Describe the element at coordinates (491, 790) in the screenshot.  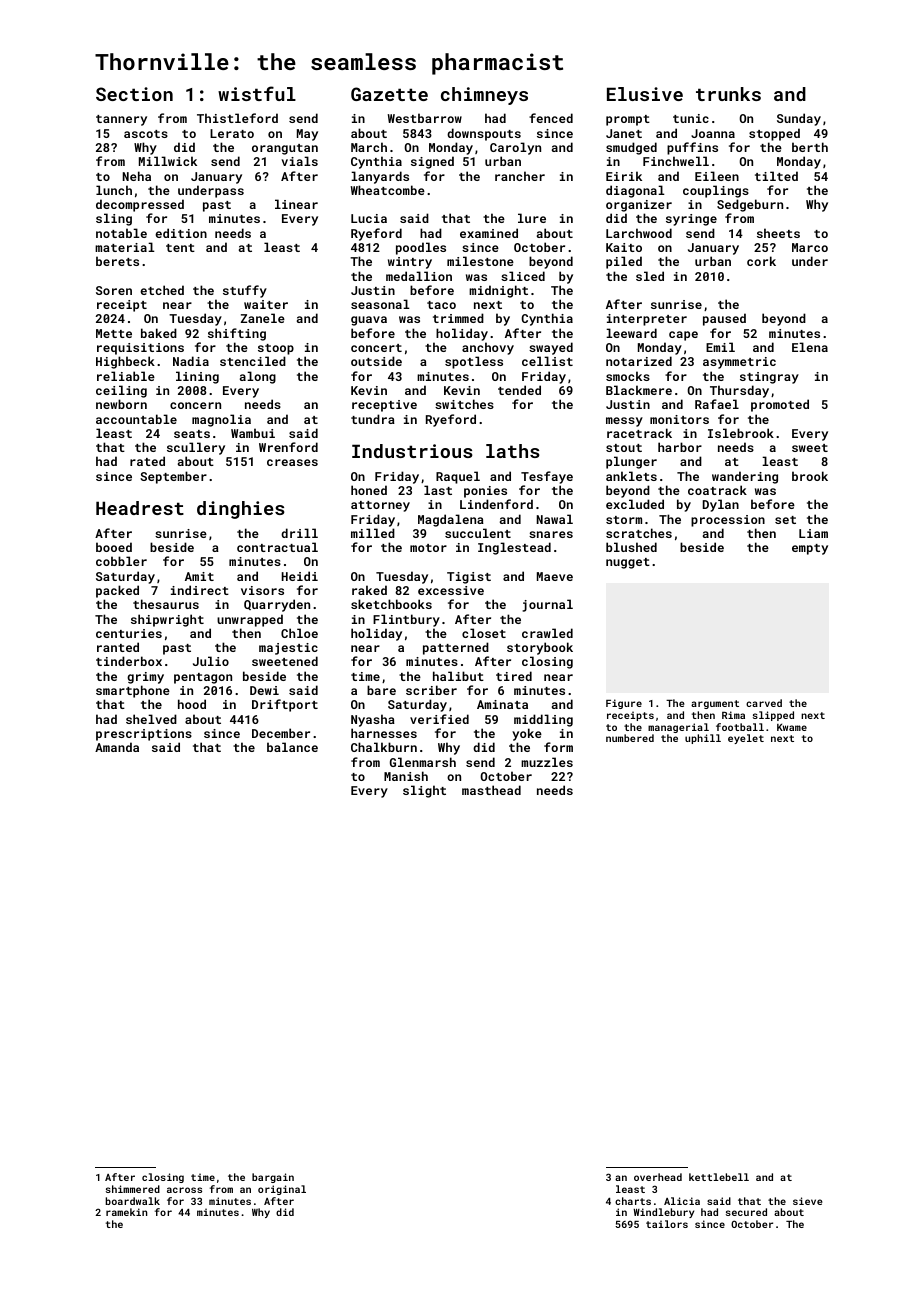
I see `masthead` at that location.
